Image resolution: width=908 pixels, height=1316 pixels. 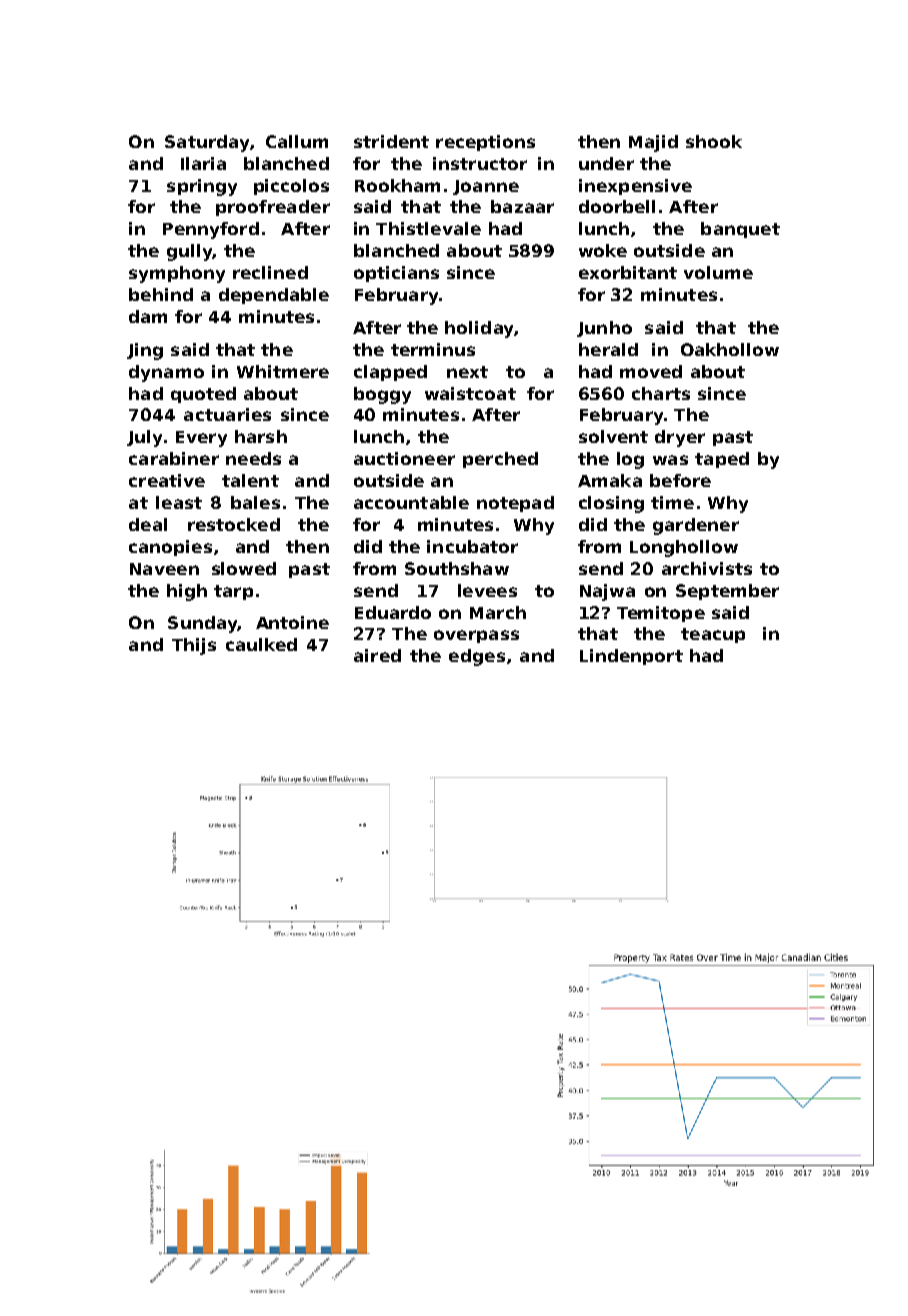 I want to click on Thijs, so click(x=194, y=646).
